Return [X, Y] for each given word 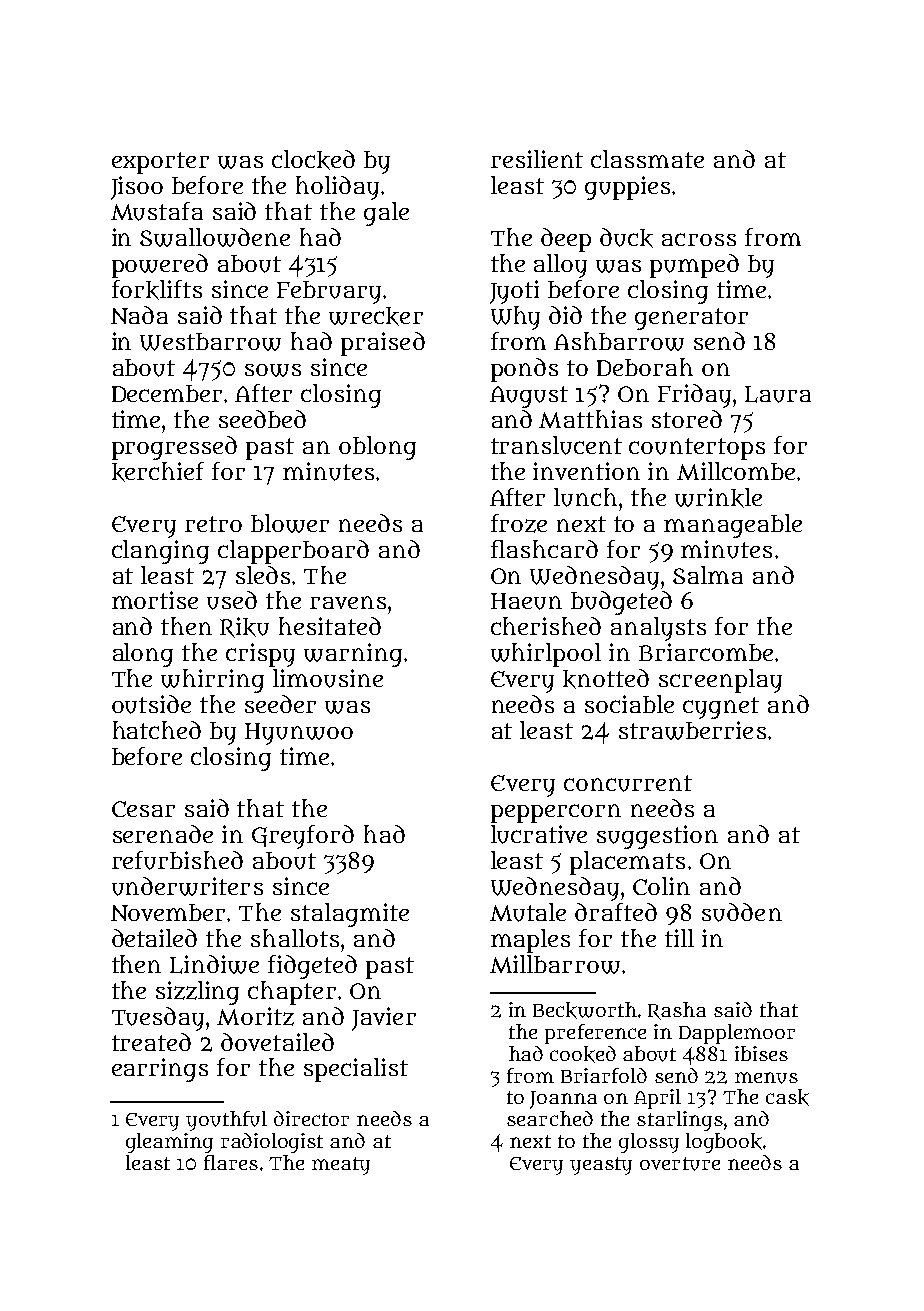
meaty [341, 1166]
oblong [377, 448]
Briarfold [604, 1075]
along [143, 655]
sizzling [197, 993]
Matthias [590, 419]
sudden [742, 912]
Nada [139, 315]
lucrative [539, 834]
